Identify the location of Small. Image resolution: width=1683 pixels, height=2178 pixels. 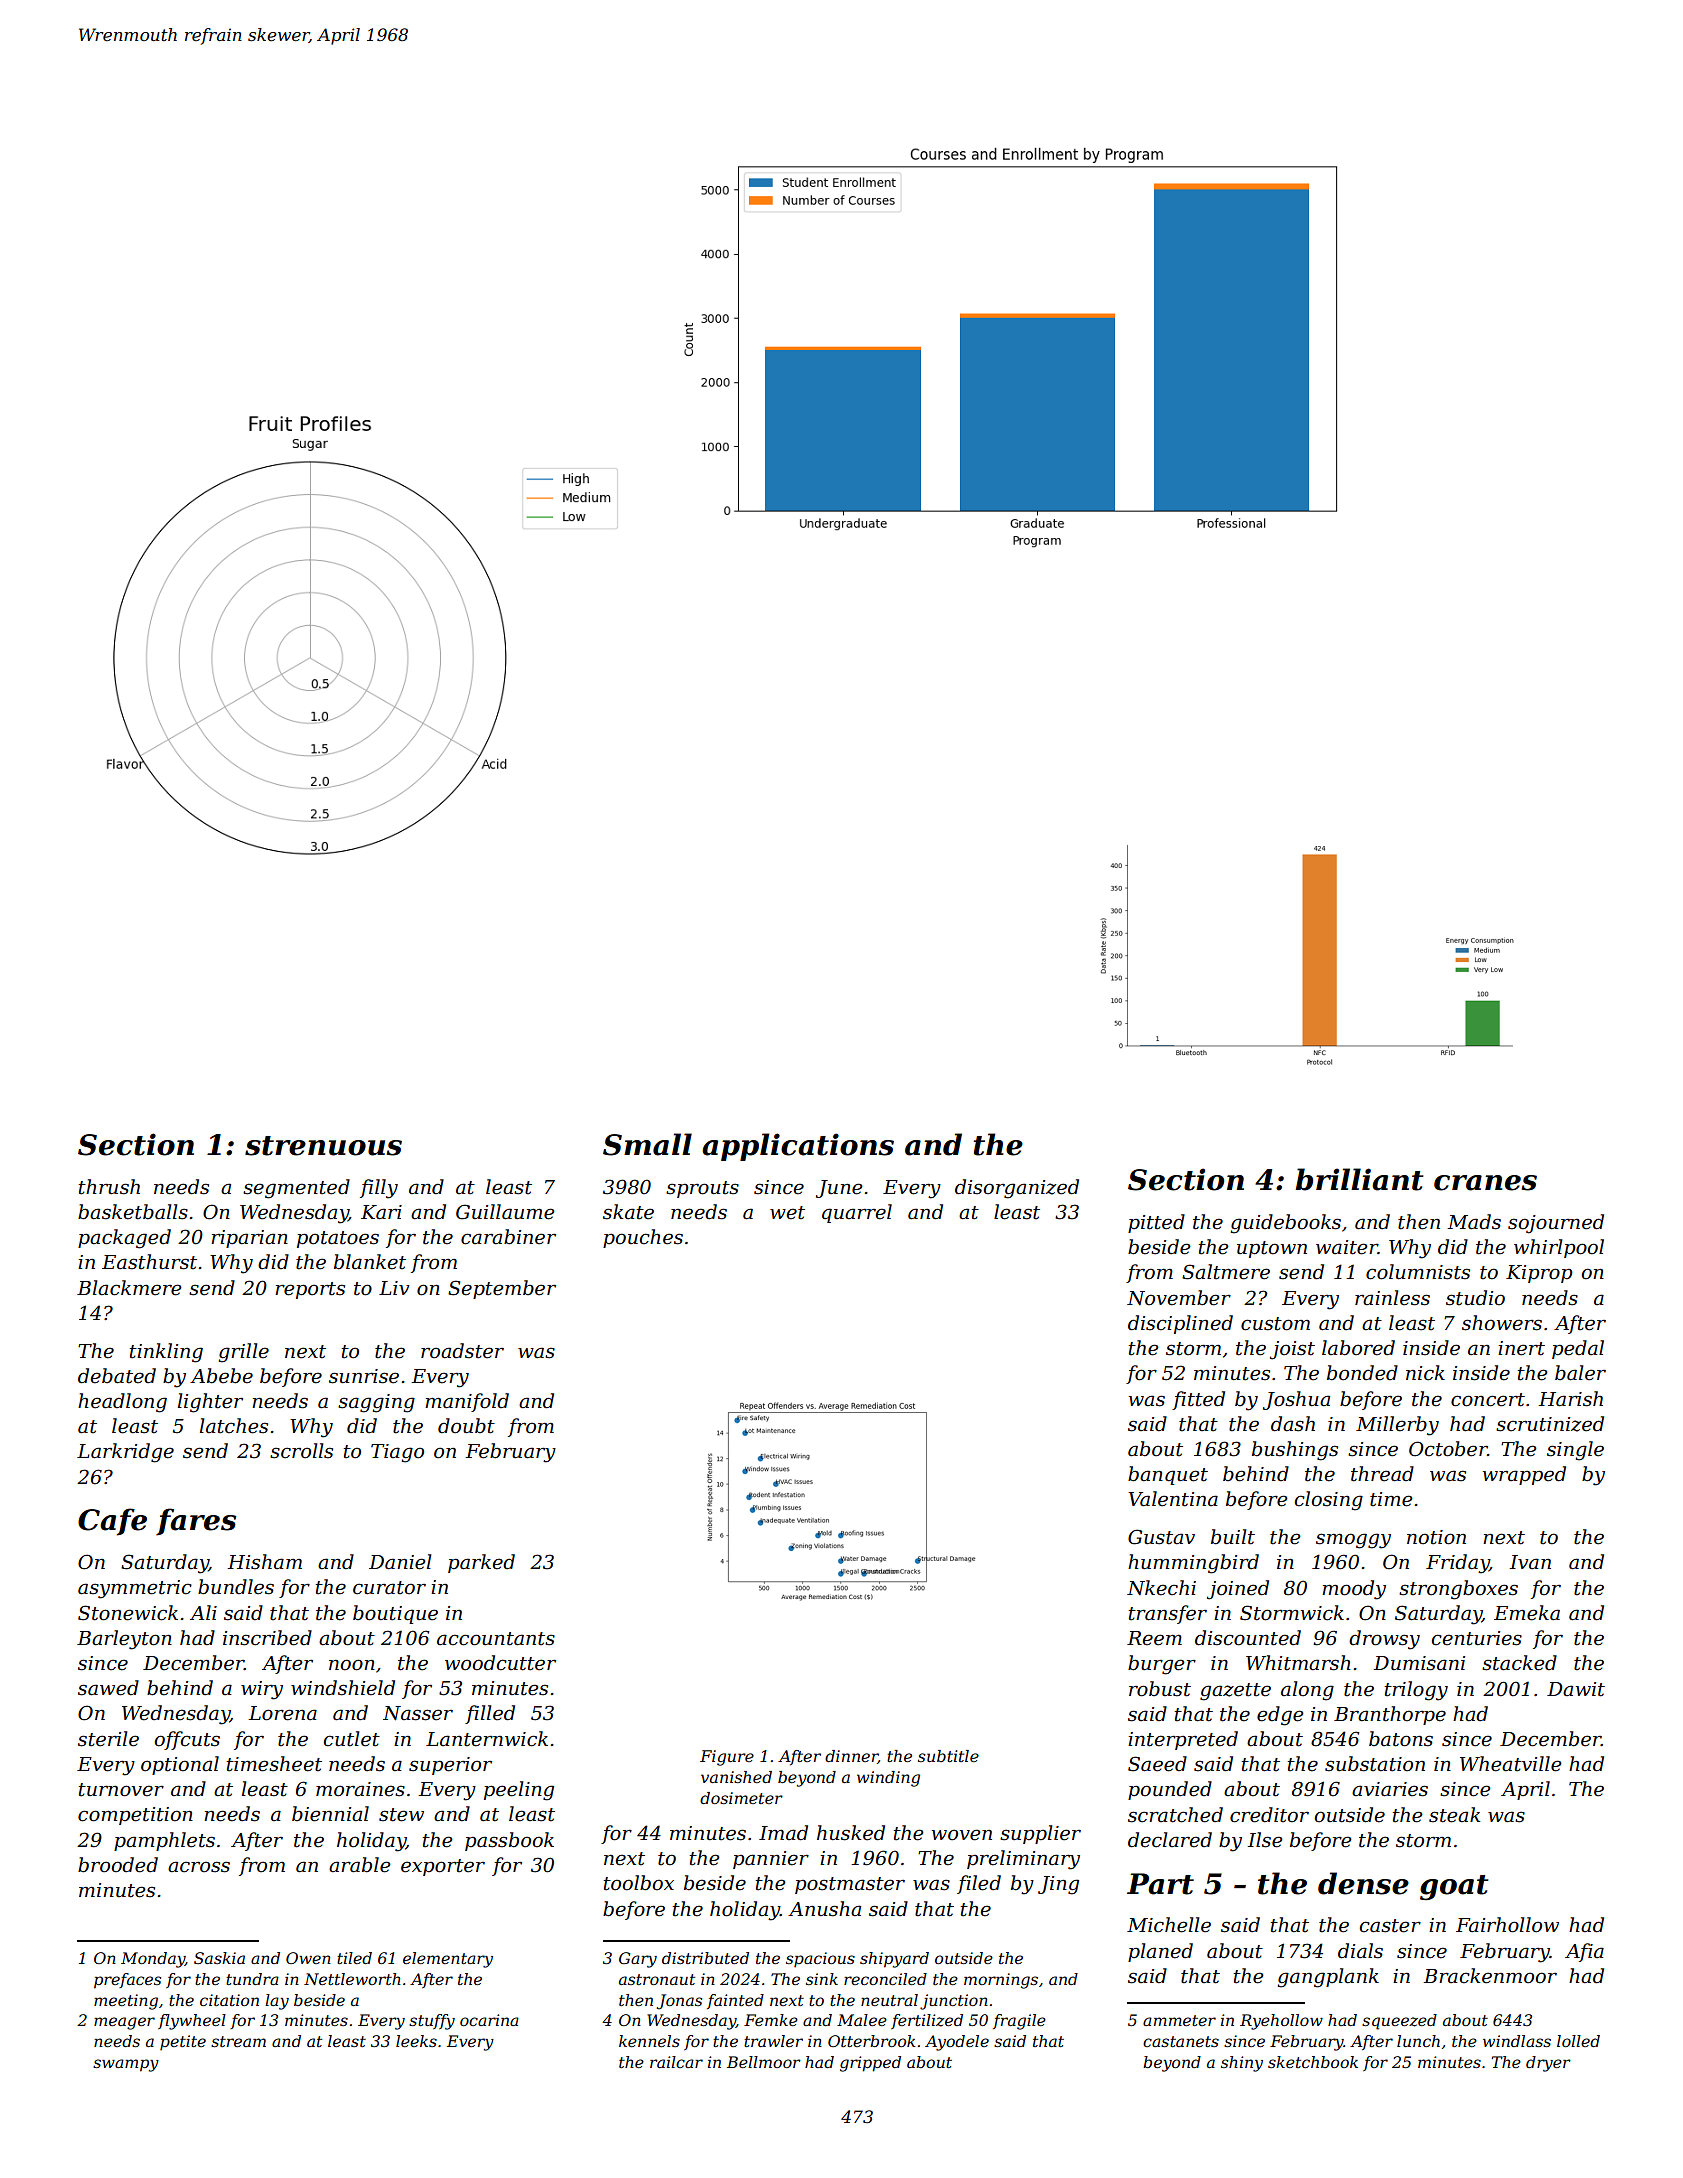
(647, 1144).
